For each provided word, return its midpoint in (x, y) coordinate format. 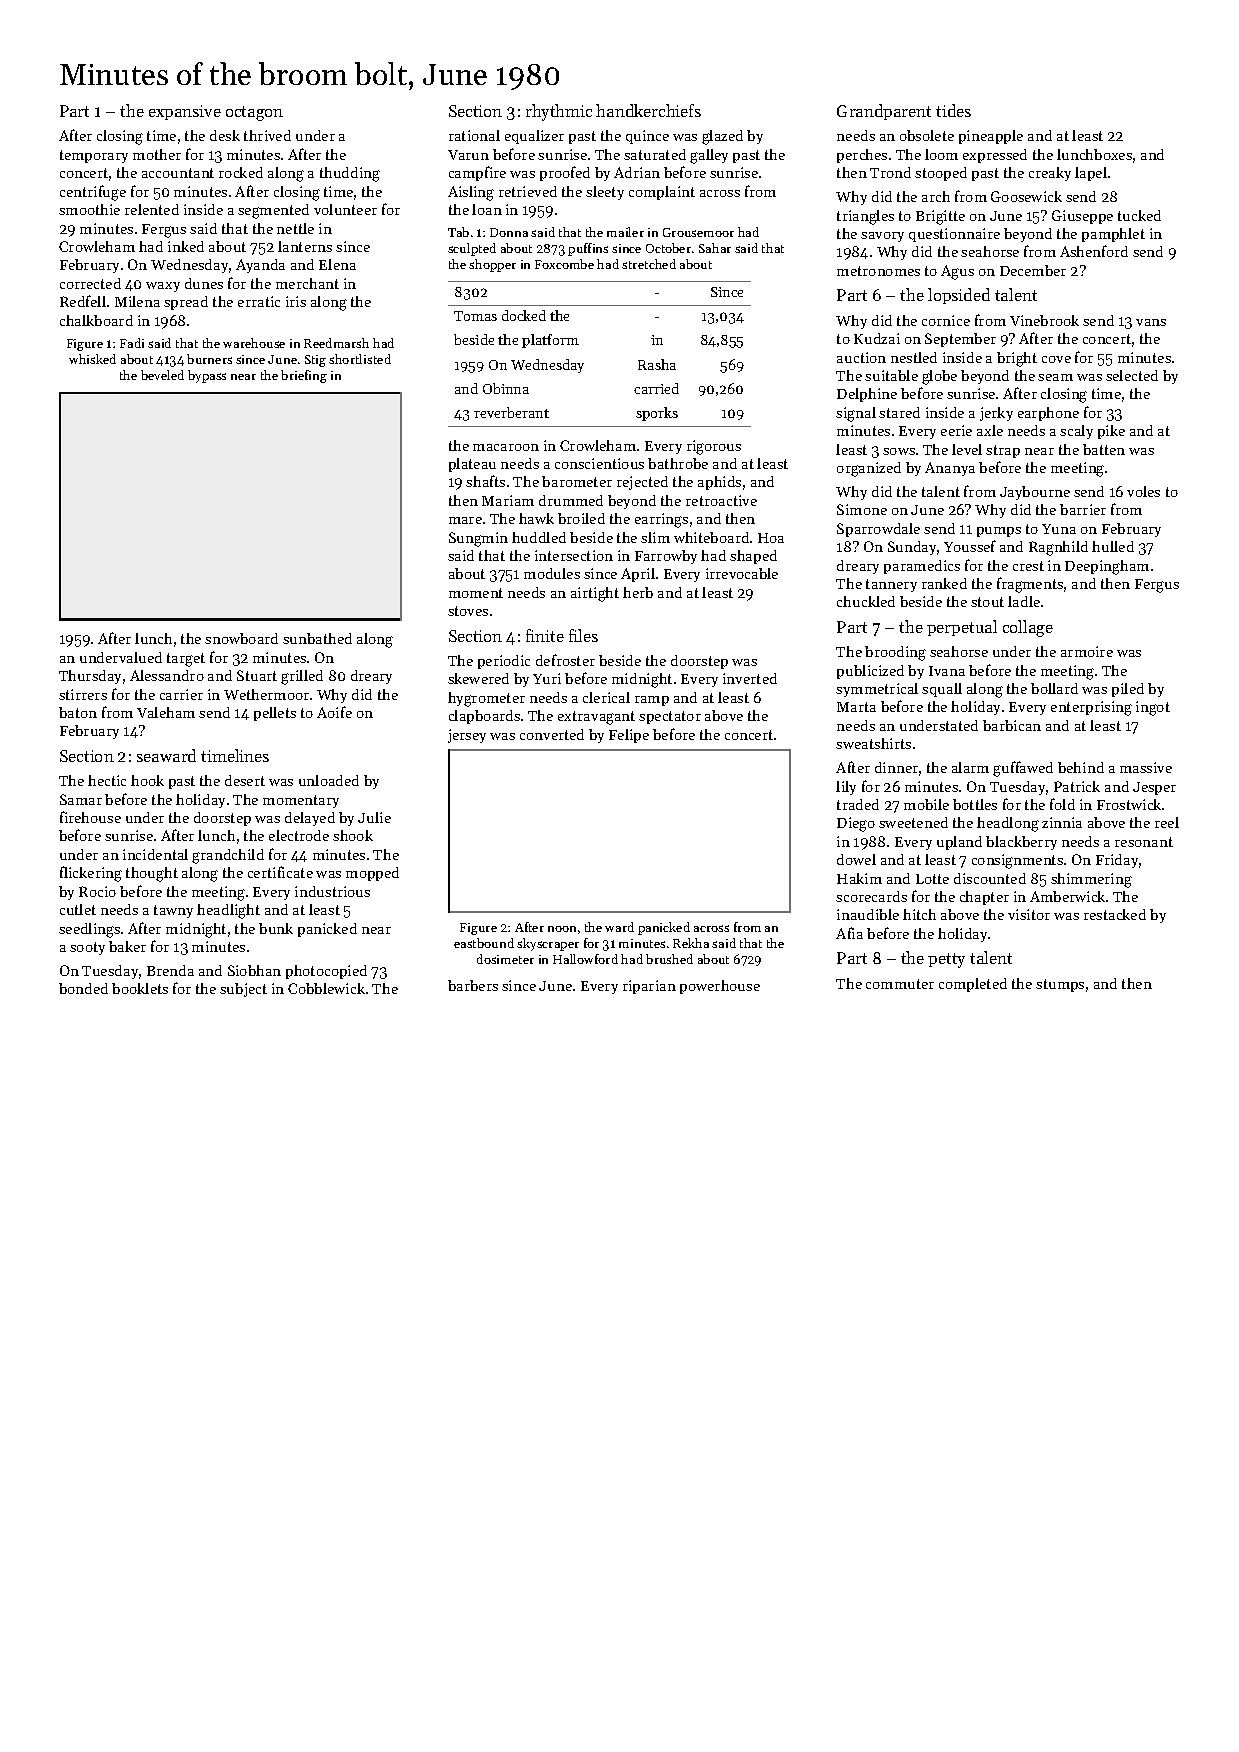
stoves (468, 611)
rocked (241, 172)
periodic (504, 662)
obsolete (927, 135)
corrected (90, 283)
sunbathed (317, 638)
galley (709, 156)
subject (243, 990)
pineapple (991, 137)
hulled (1113, 546)
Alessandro (167, 675)
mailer (625, 232)
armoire (1087, 651)
